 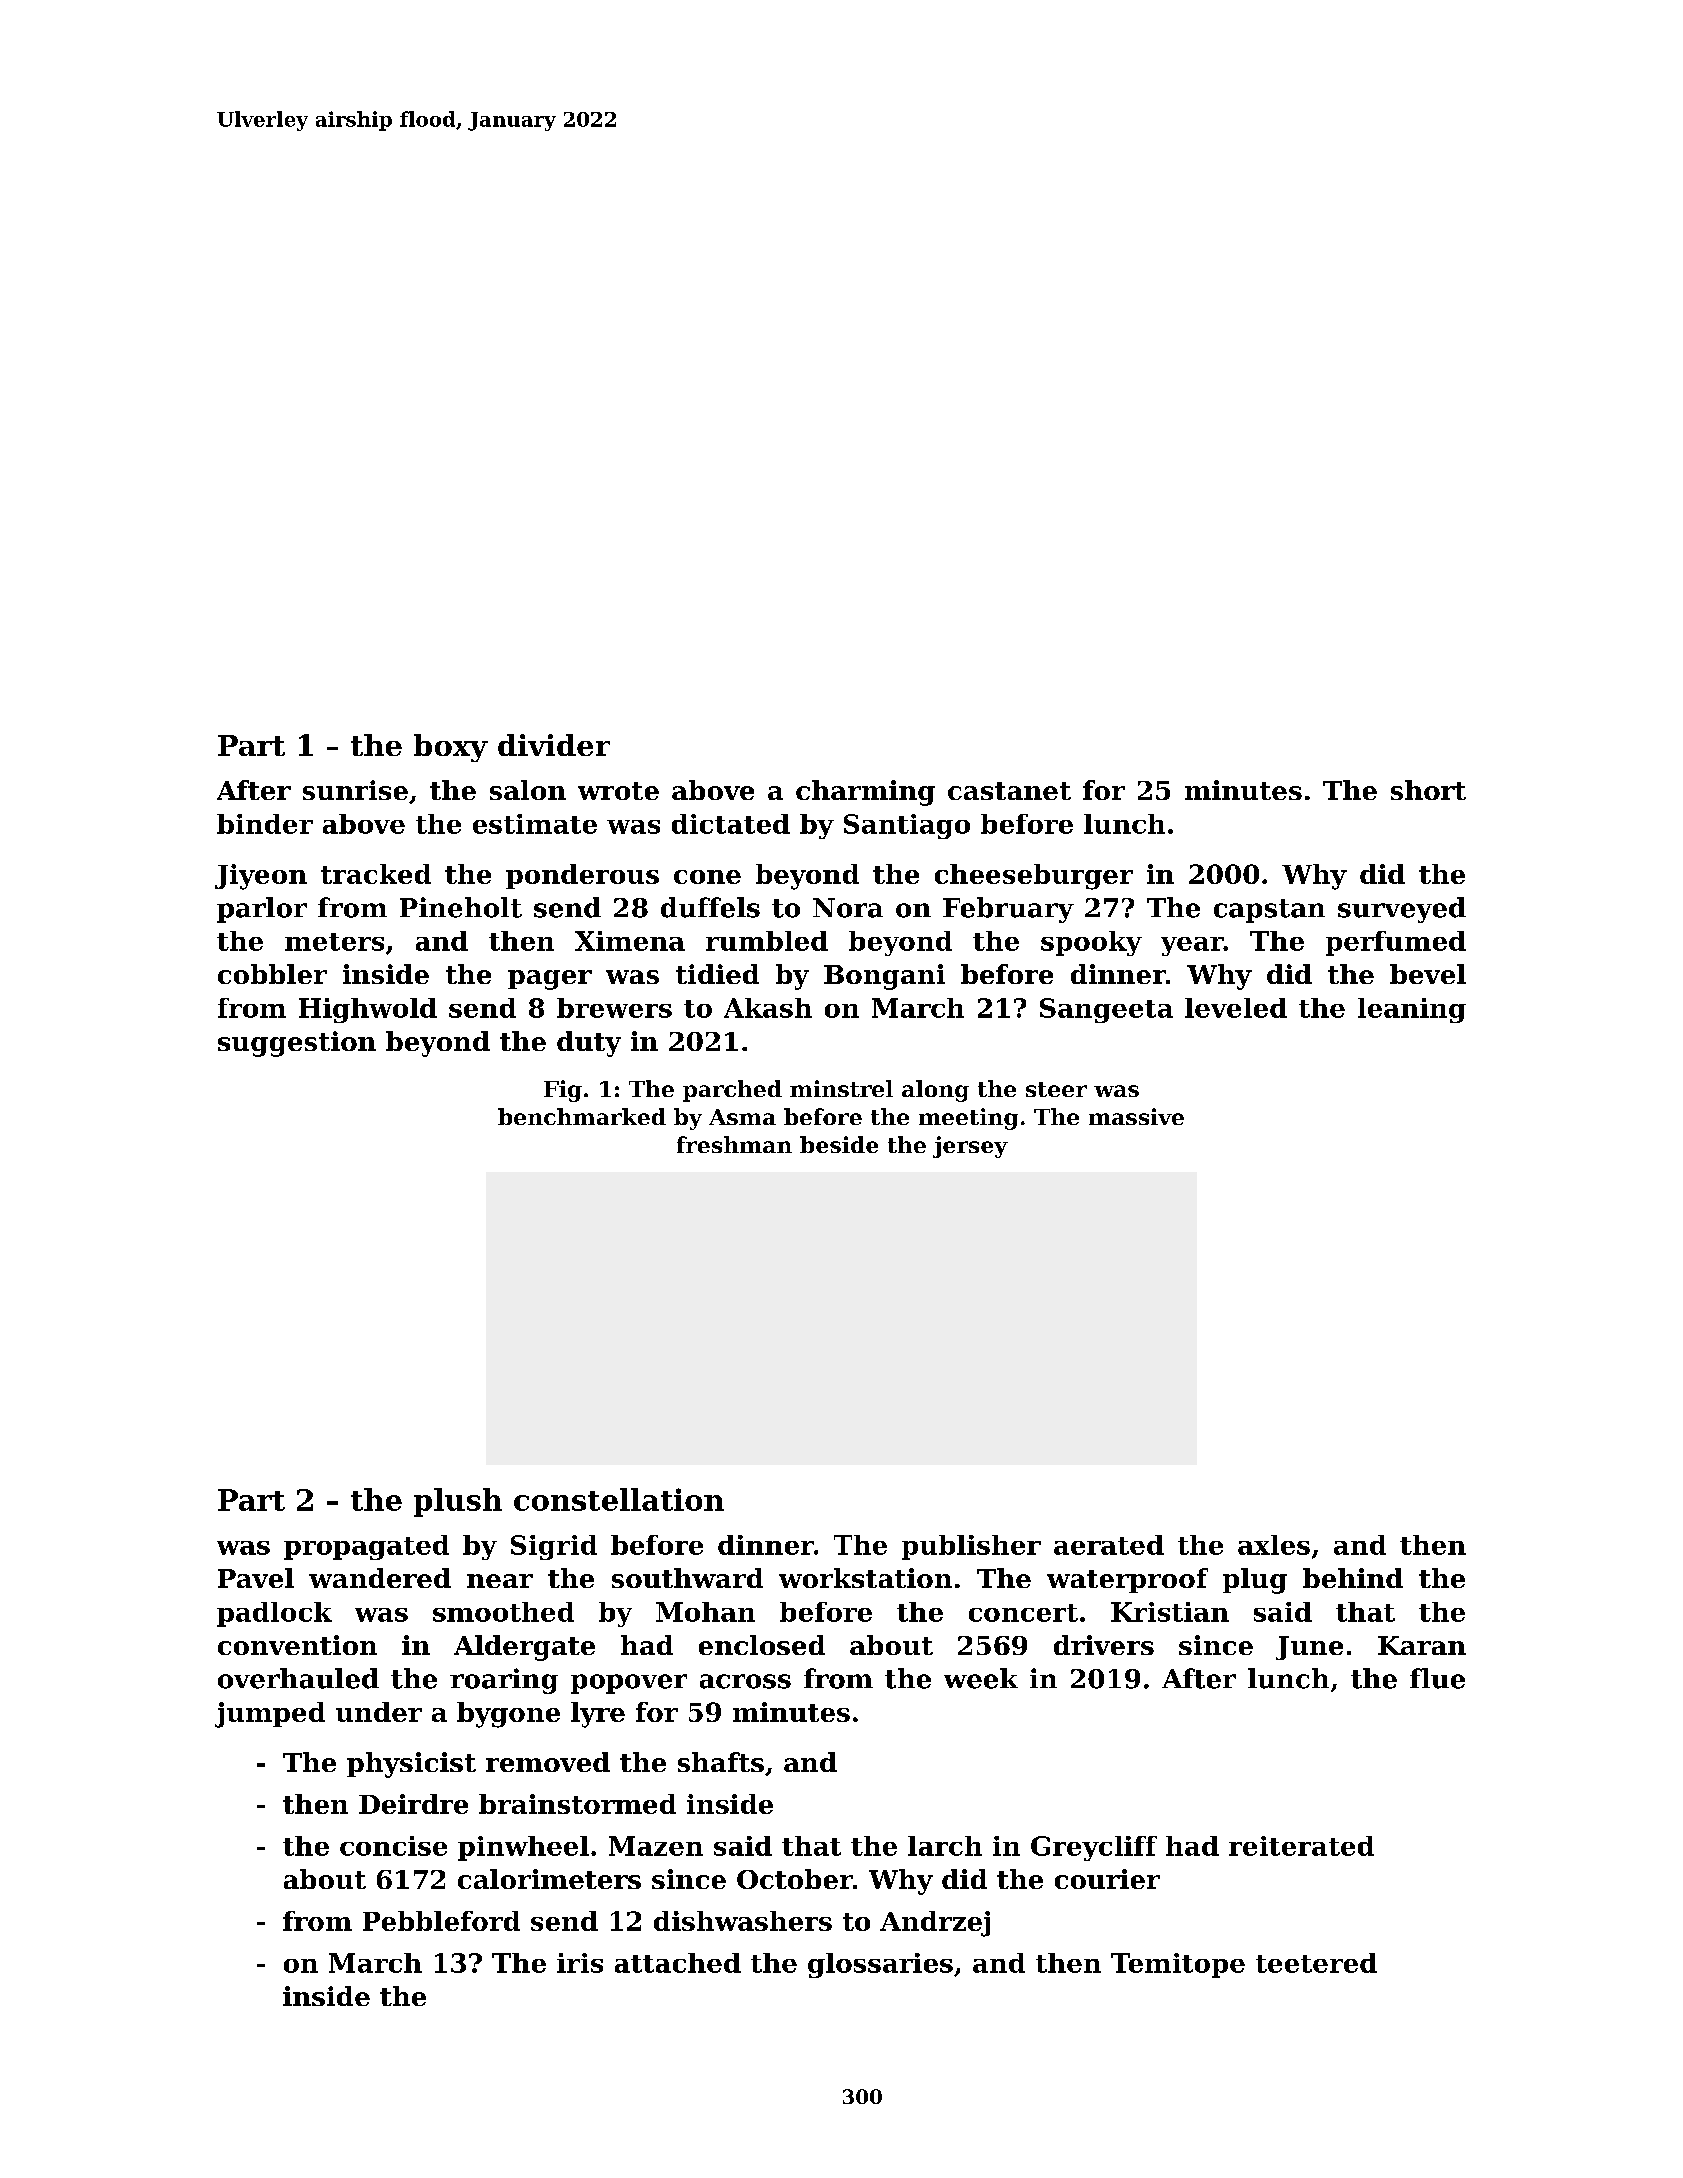 What do you see at coordinates (451, 748) in the screenshot?
I see `boxy` at bounding box center [451, 748].
